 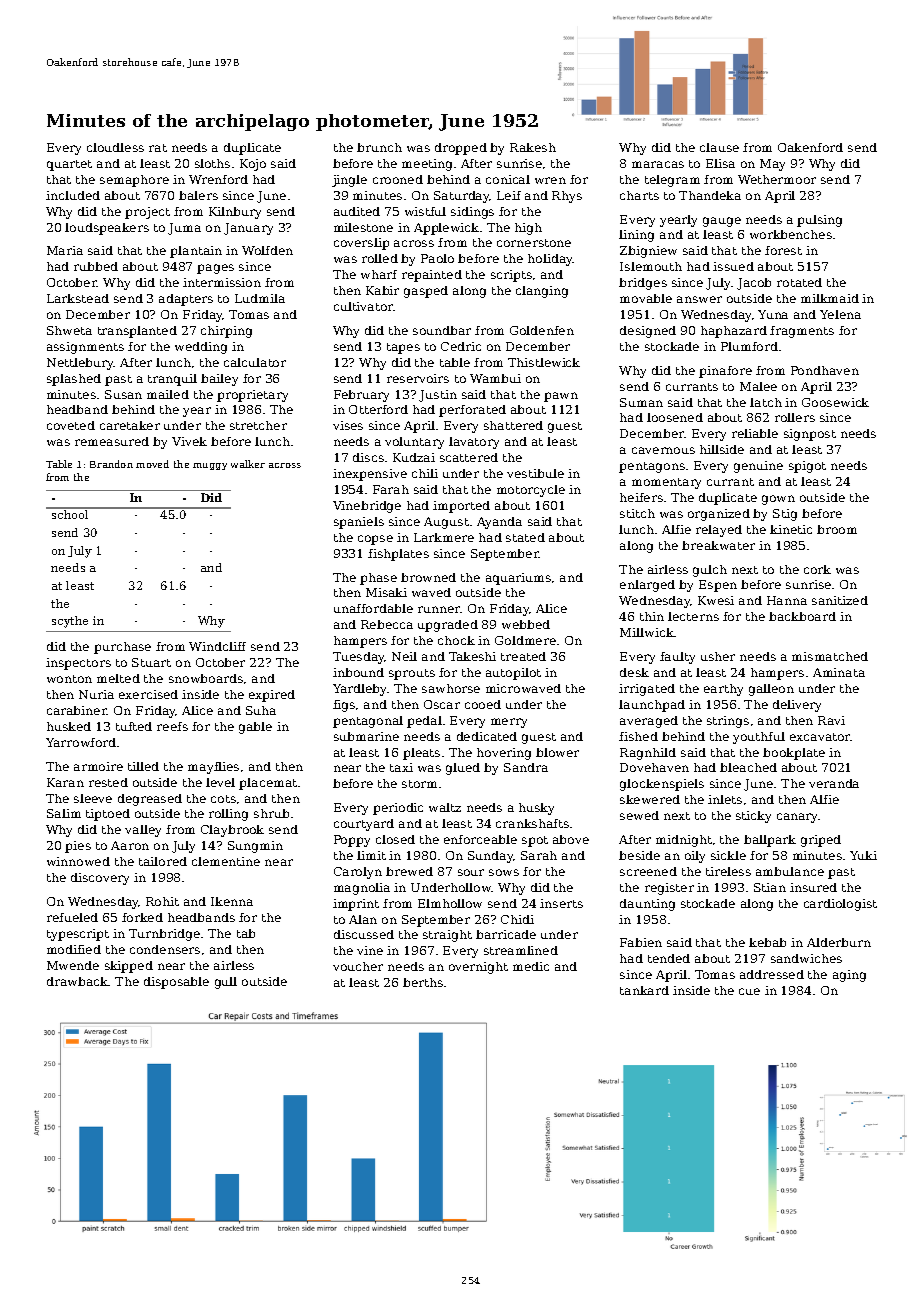 I want to click on Maria, so click(x=65, y=250).
